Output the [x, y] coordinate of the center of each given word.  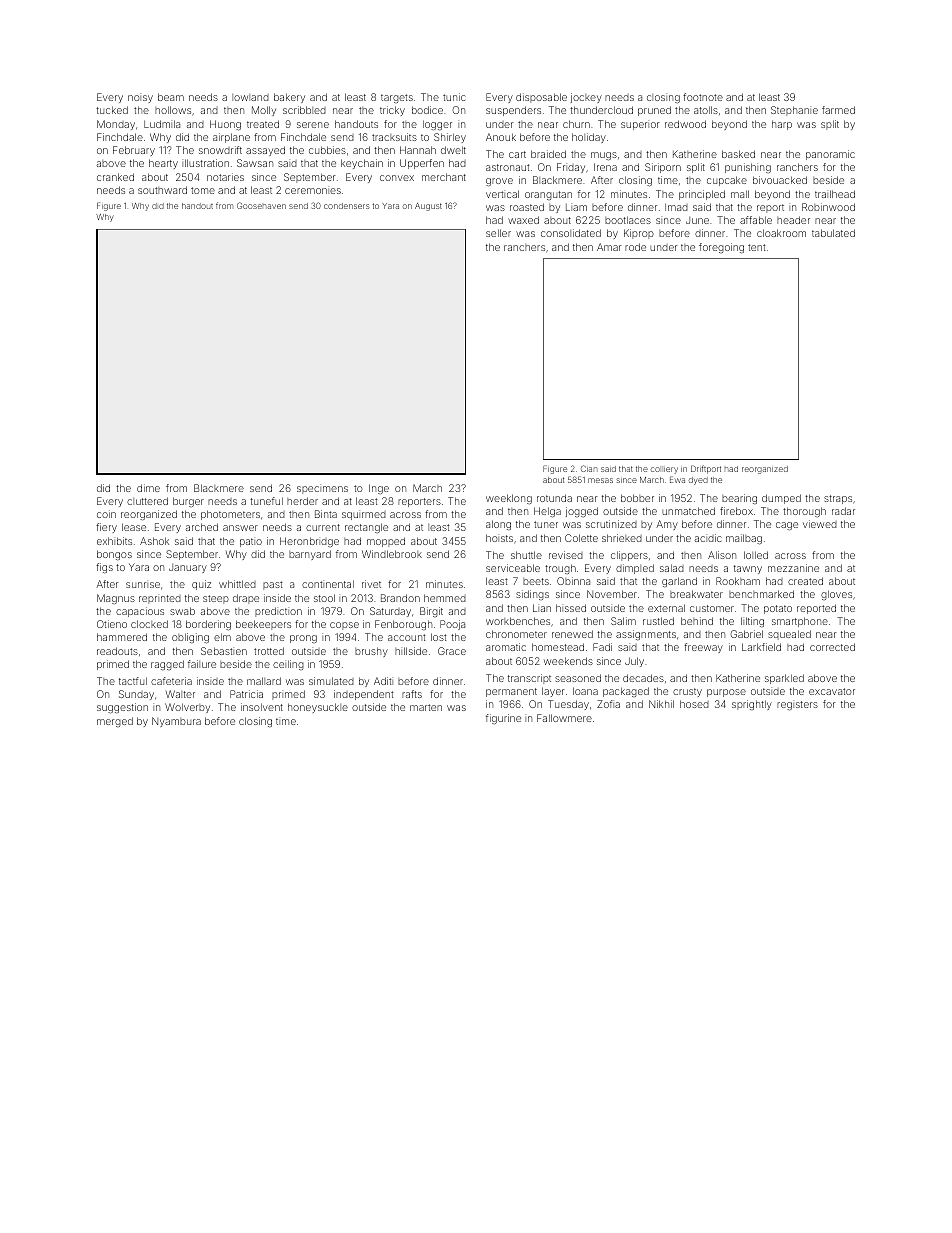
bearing [739, 499]
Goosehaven [261, 205]
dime [148, 488]
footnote [703, 97]
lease [134, 527]
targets [397, 98]
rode [635, 247]
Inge [379, 489]
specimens [322, 490]
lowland [250, 97]
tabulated [833, 233]
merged [115, 722]
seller [498, 233]
